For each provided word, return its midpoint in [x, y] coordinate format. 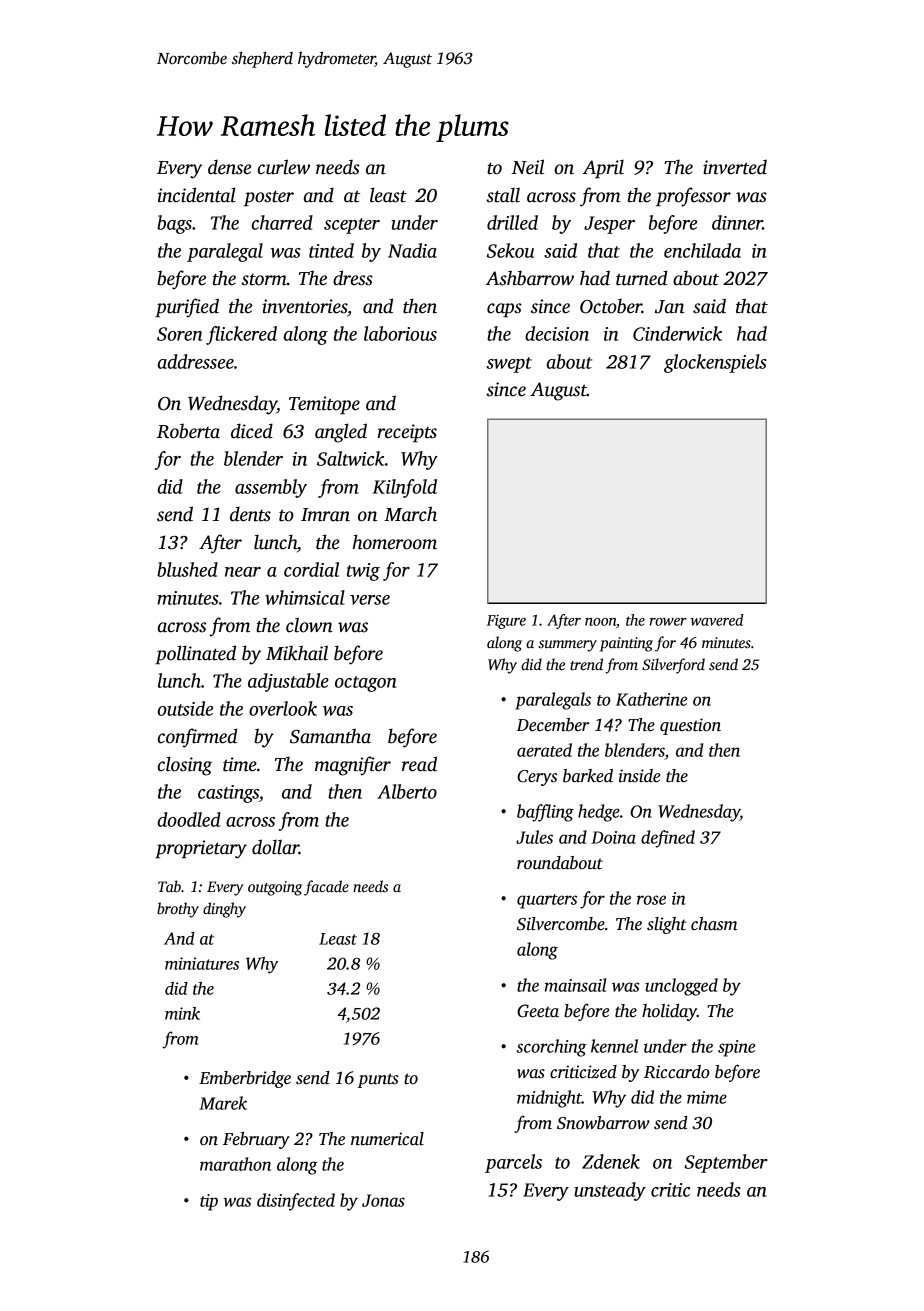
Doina [613, 837]
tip [209, 1202]
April [603, 169]
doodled [189, 819]
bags [174, 224]
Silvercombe [561, 924]
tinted [331, 250]
